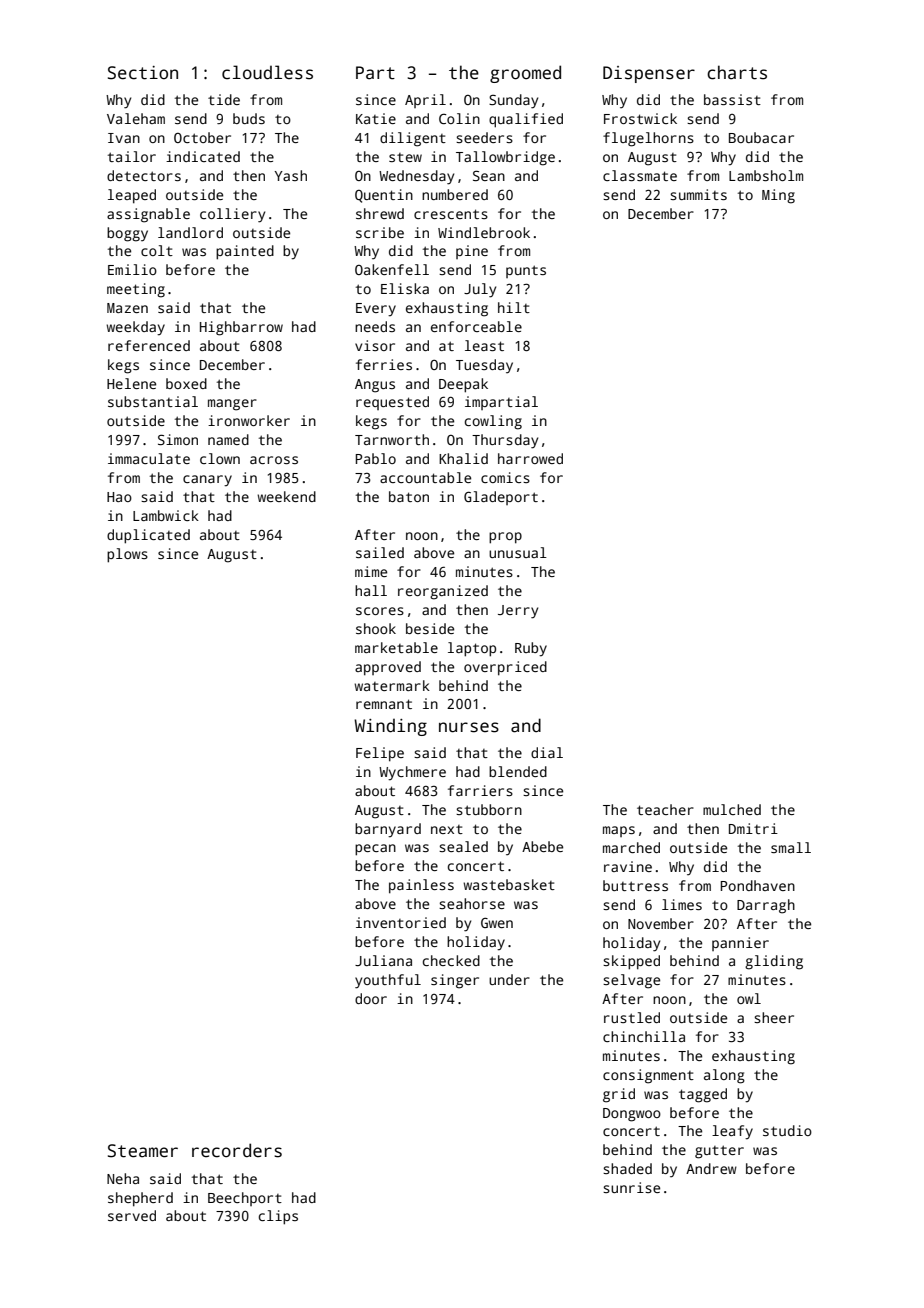  What do you see at coordinates (525, 74) in the document?
I see `groomed` at bounding box center [525, 74].
